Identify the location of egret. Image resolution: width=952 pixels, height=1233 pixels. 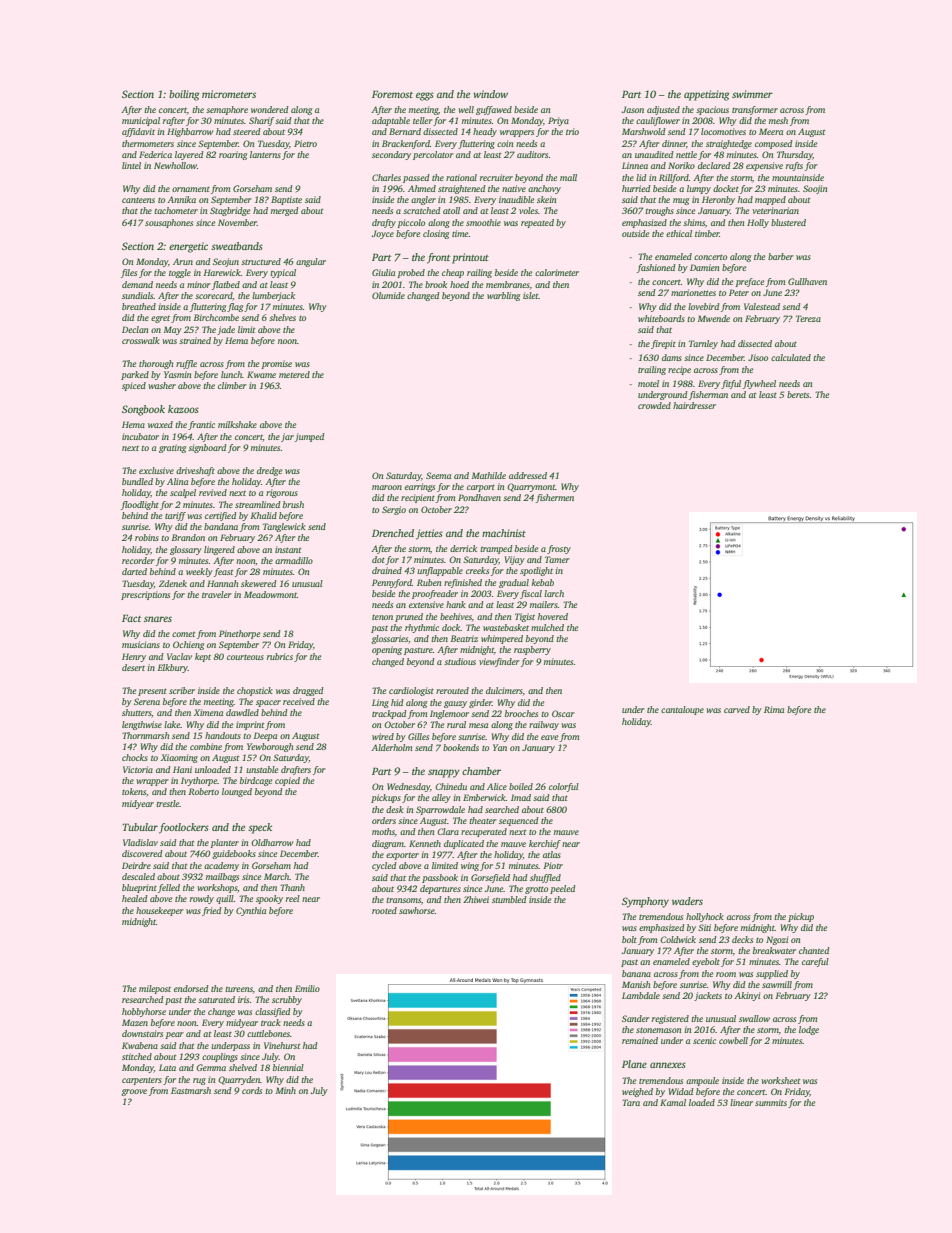
(160, 319).
